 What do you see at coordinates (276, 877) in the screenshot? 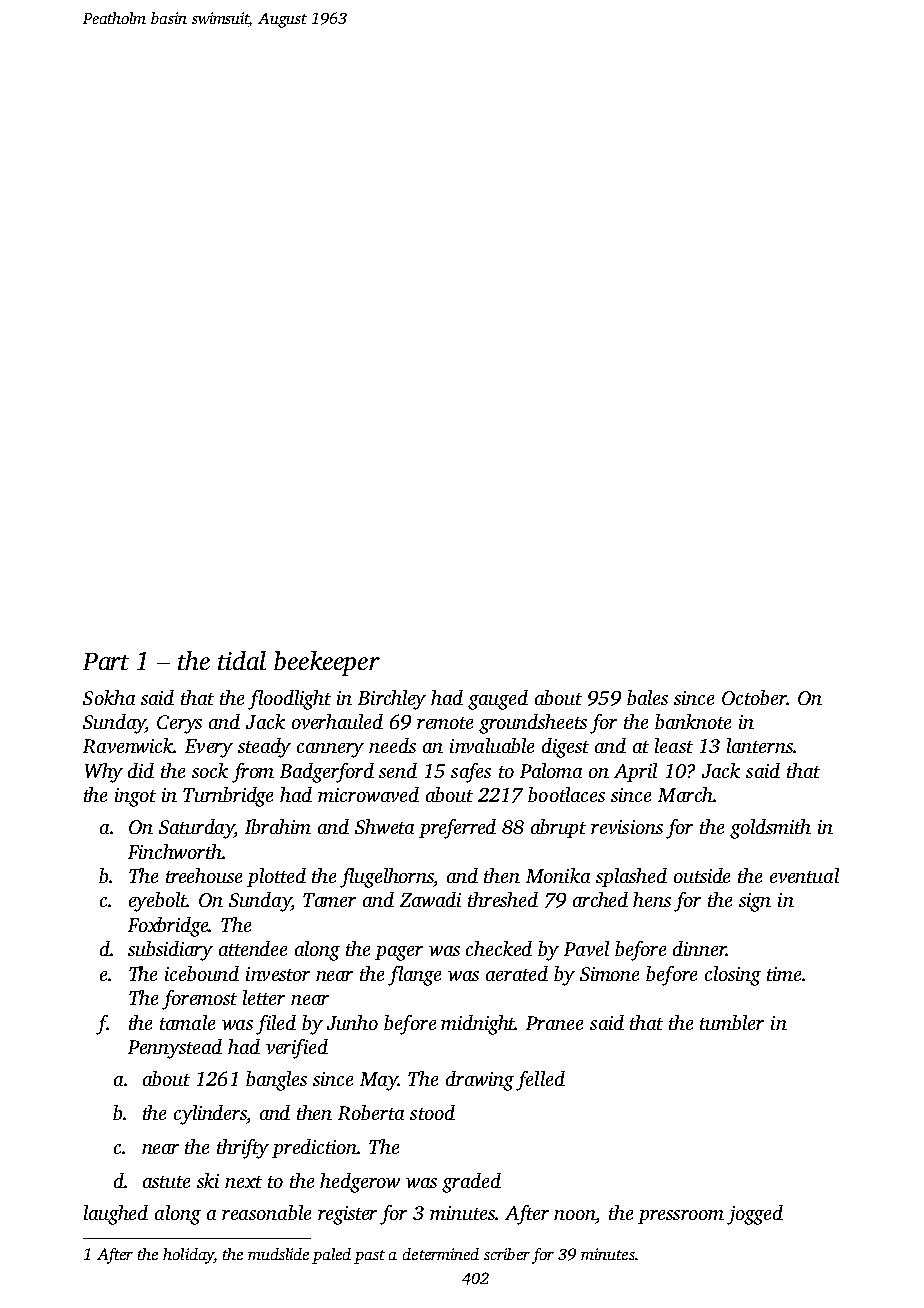
I see `plotted` at bounding box center [276, 877].
